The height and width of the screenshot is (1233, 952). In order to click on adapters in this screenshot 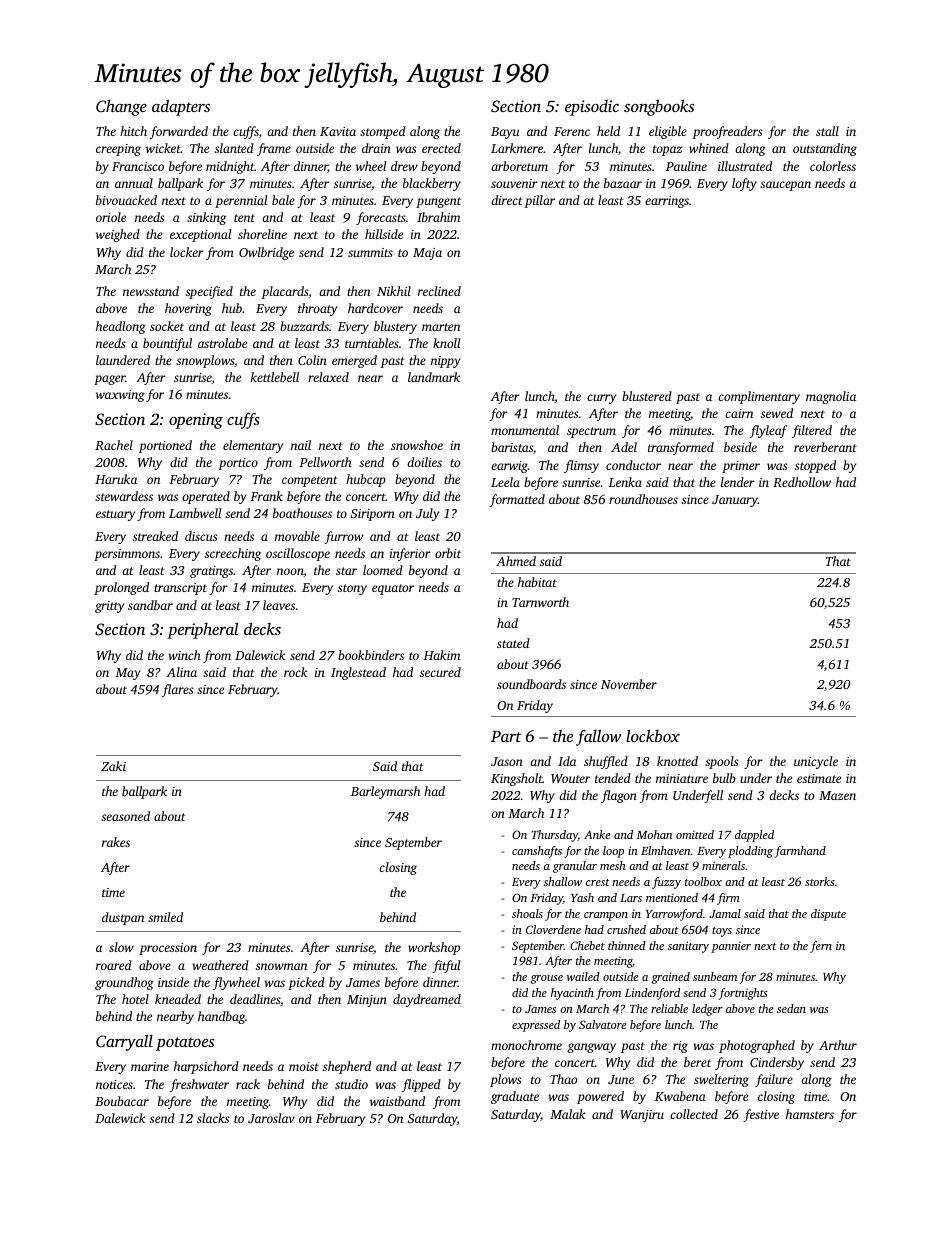, I will do `click(181, 107)`.
